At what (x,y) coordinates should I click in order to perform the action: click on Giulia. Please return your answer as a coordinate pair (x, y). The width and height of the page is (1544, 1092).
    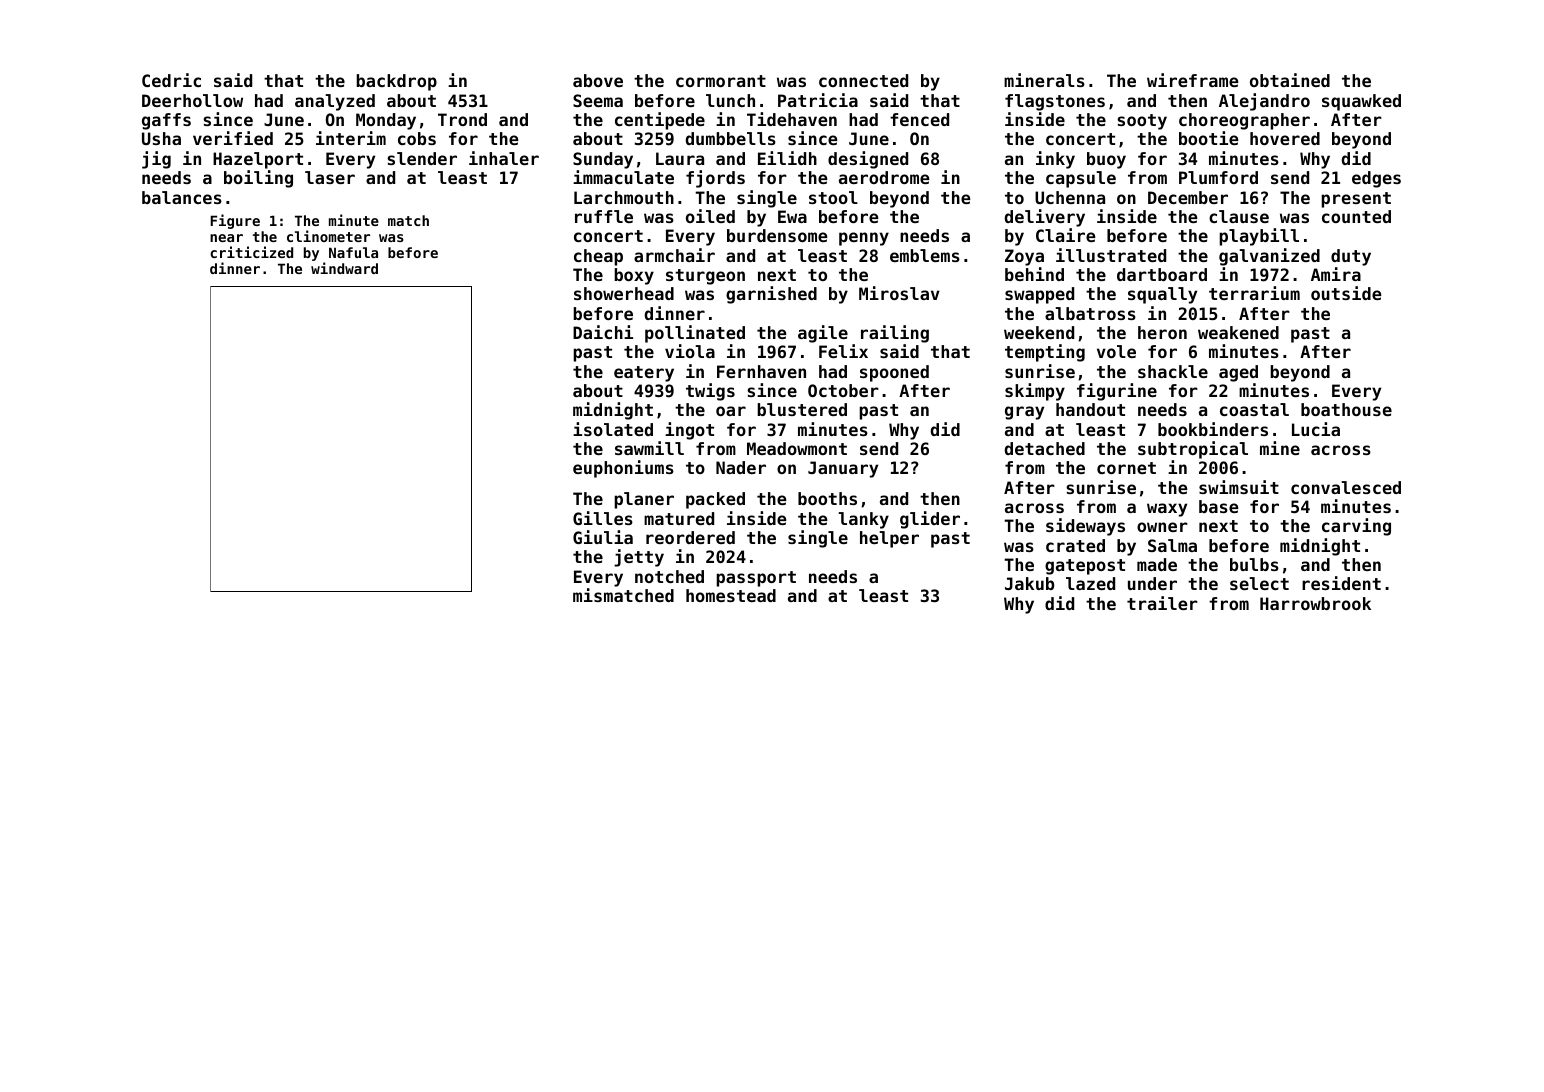
    Looking at the image, I should click on (603, 537).
